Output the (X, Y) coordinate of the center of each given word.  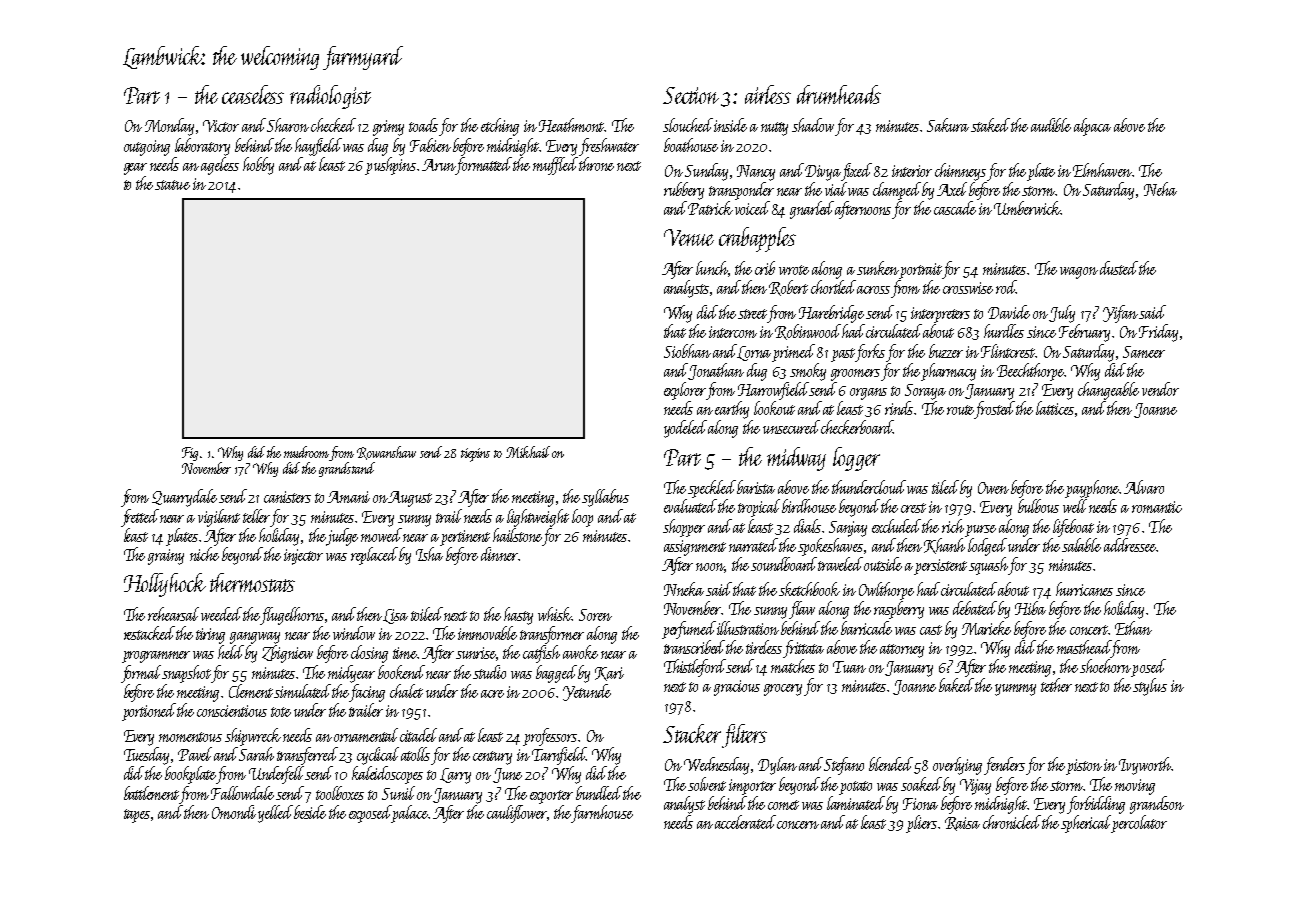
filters (744, 736)
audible (1051, 125)
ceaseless (253, 94)
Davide (1009, 312)
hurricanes (1084, 589)
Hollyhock (165, 585)
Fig (190, 454)
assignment (695, 548)
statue (173, 185)
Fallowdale (242, 793)
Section (691, 95)
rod (1006, 287)
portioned (149, 712)
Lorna (754, 353)
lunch (712, 268)
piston (1084, 767)
